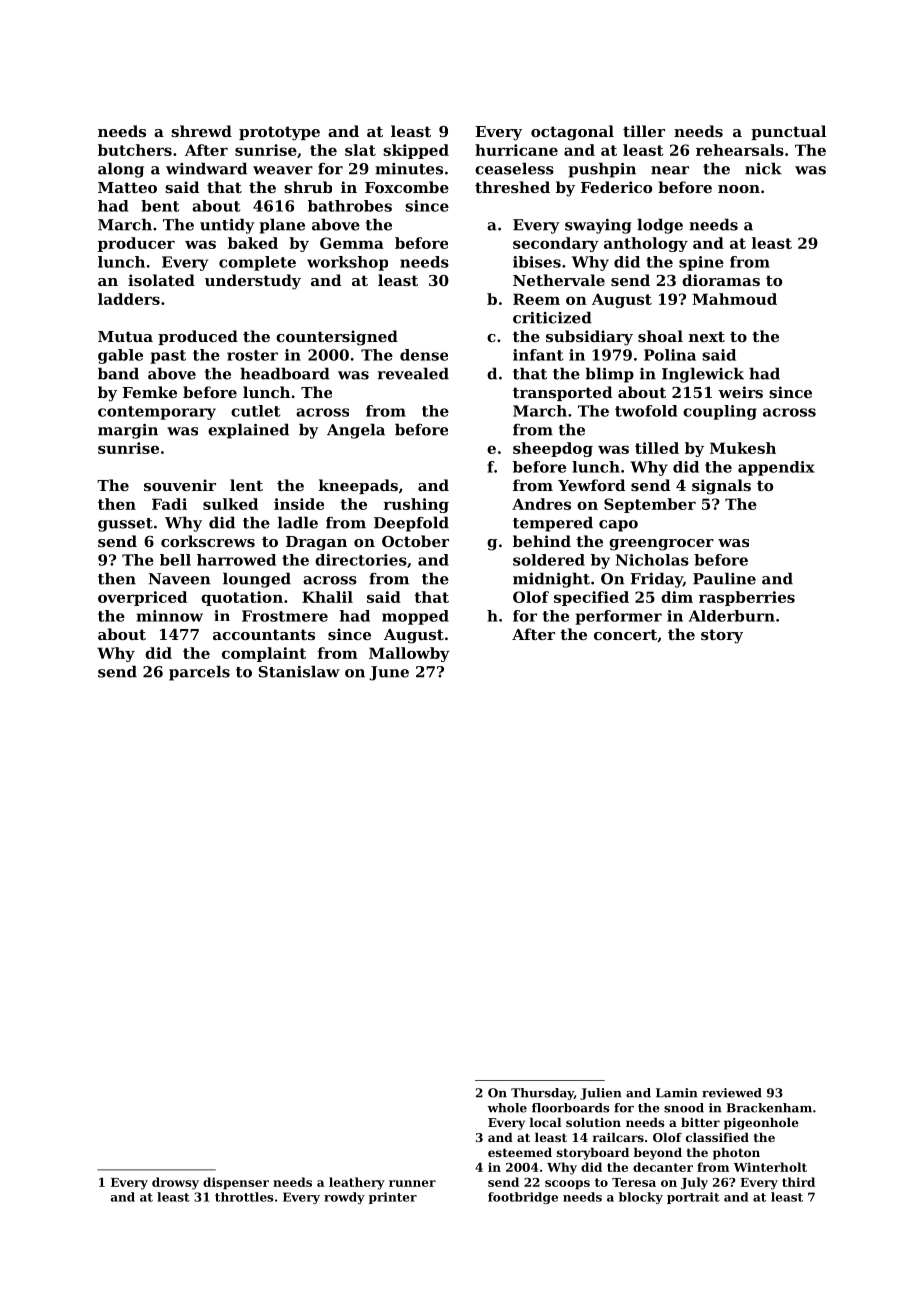 The height and width of the page is (1308, 924). I want to click on Lamin, so click(676, 1093).
